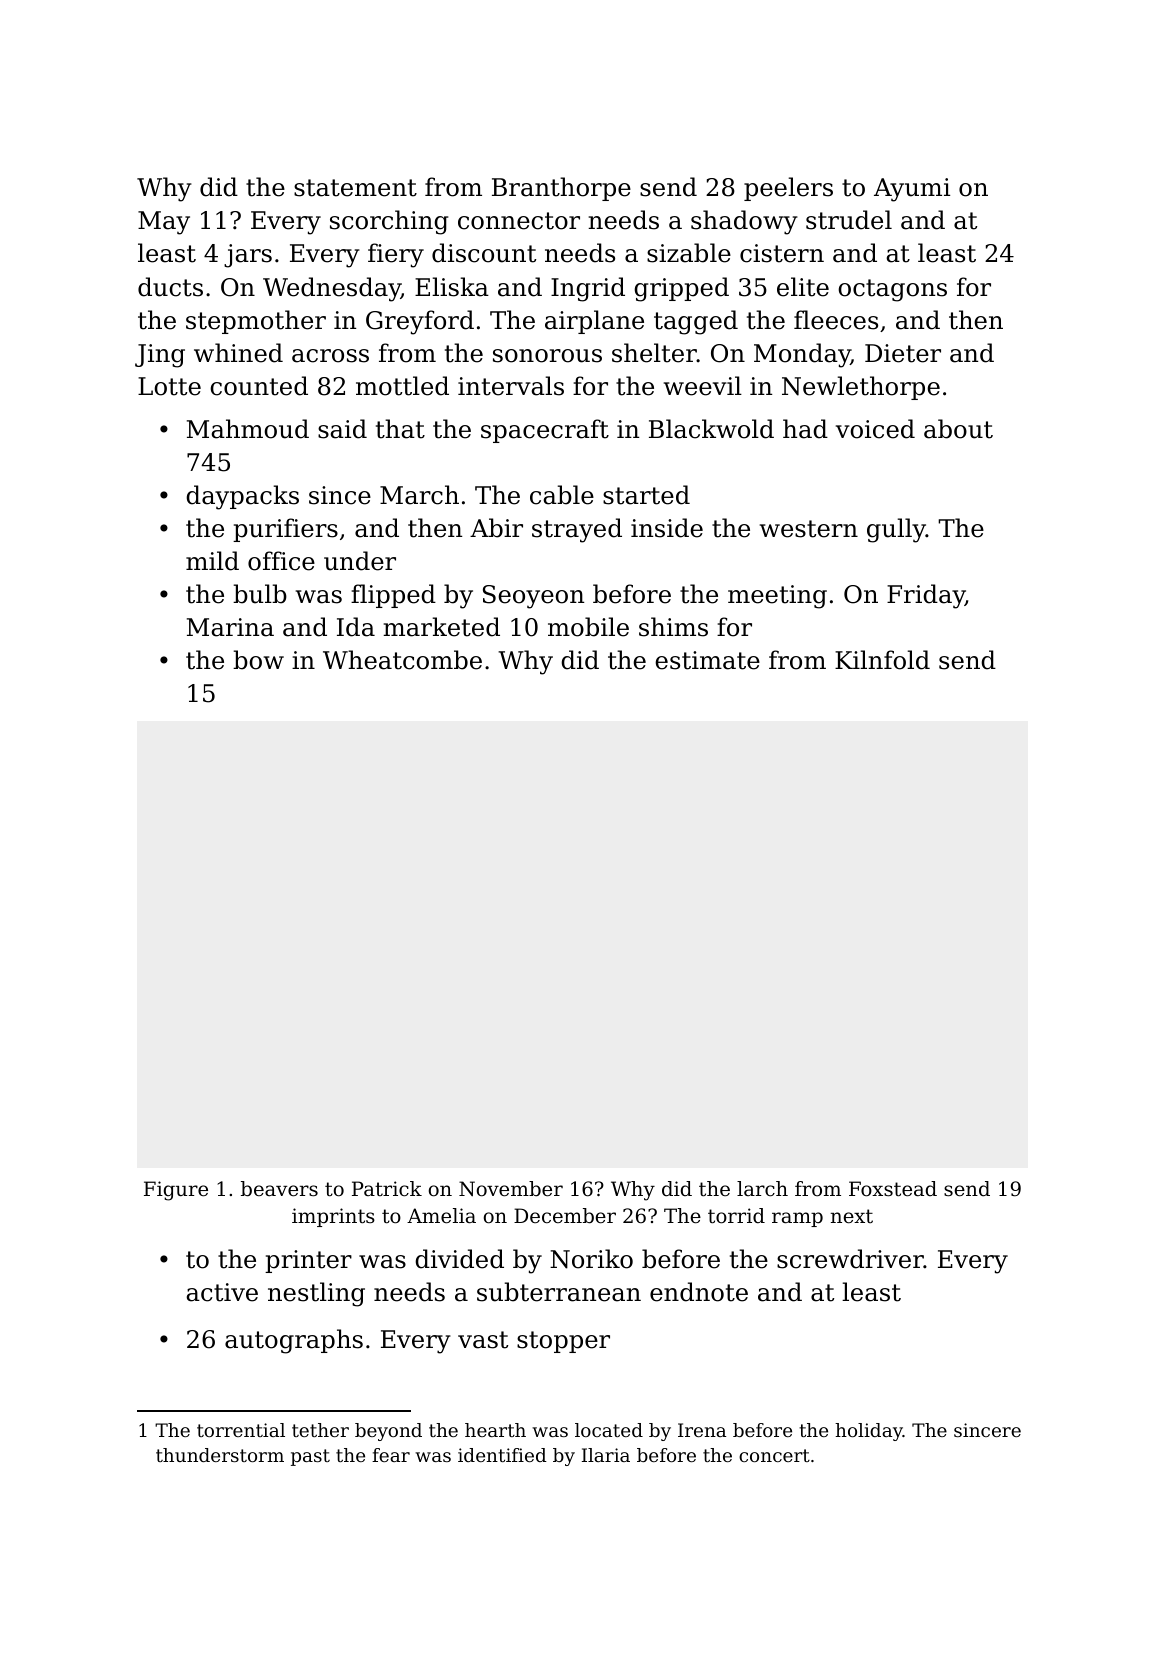  I want to click on Kilnfold, so click(882, 660).
